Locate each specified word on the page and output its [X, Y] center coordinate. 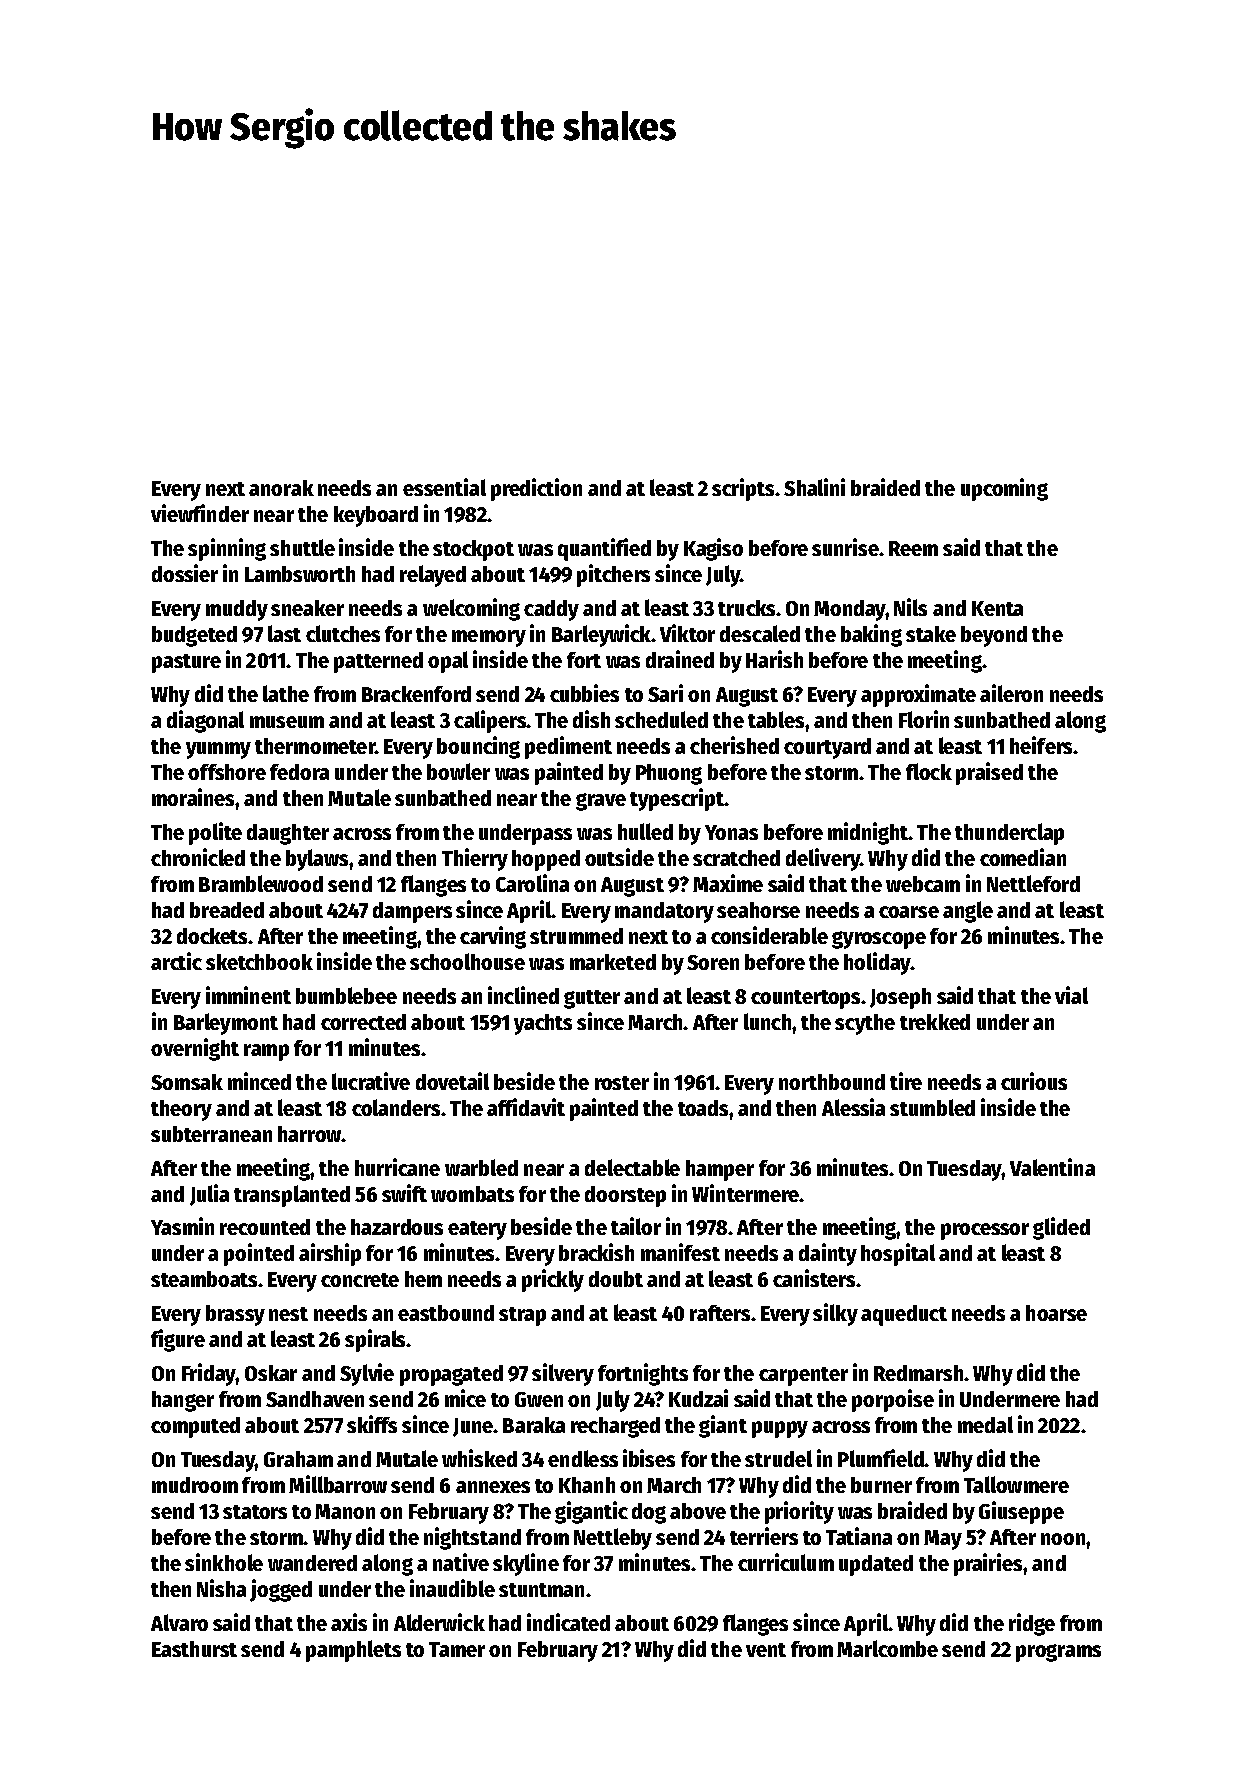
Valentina [1052, 1167]
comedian [1023, 857]
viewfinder [200, 513]
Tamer [457, 1649]
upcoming [1004, 489]
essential [444, 487]
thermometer [315, 746]
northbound [832, 1082]
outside [619, 857]
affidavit [526, 1107]
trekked [935, 1022]
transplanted [292, 1196]
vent [766, 1650]
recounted [265, 1227]
